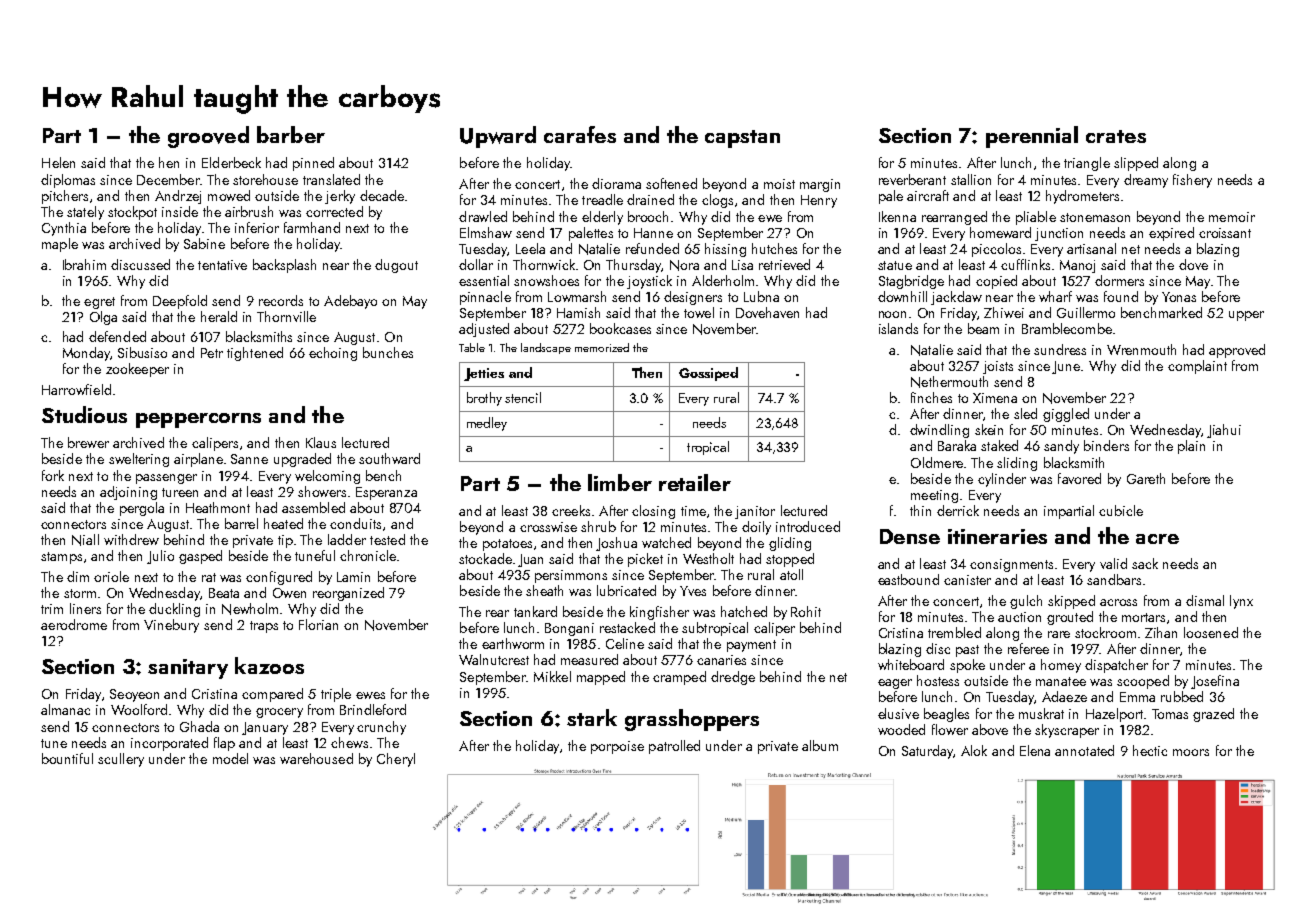 Image resolution: width=1308 pixels, height=924 pixels. Describe the element at coordinates (1066, 415) in the page. I see `giggled` at that location.
